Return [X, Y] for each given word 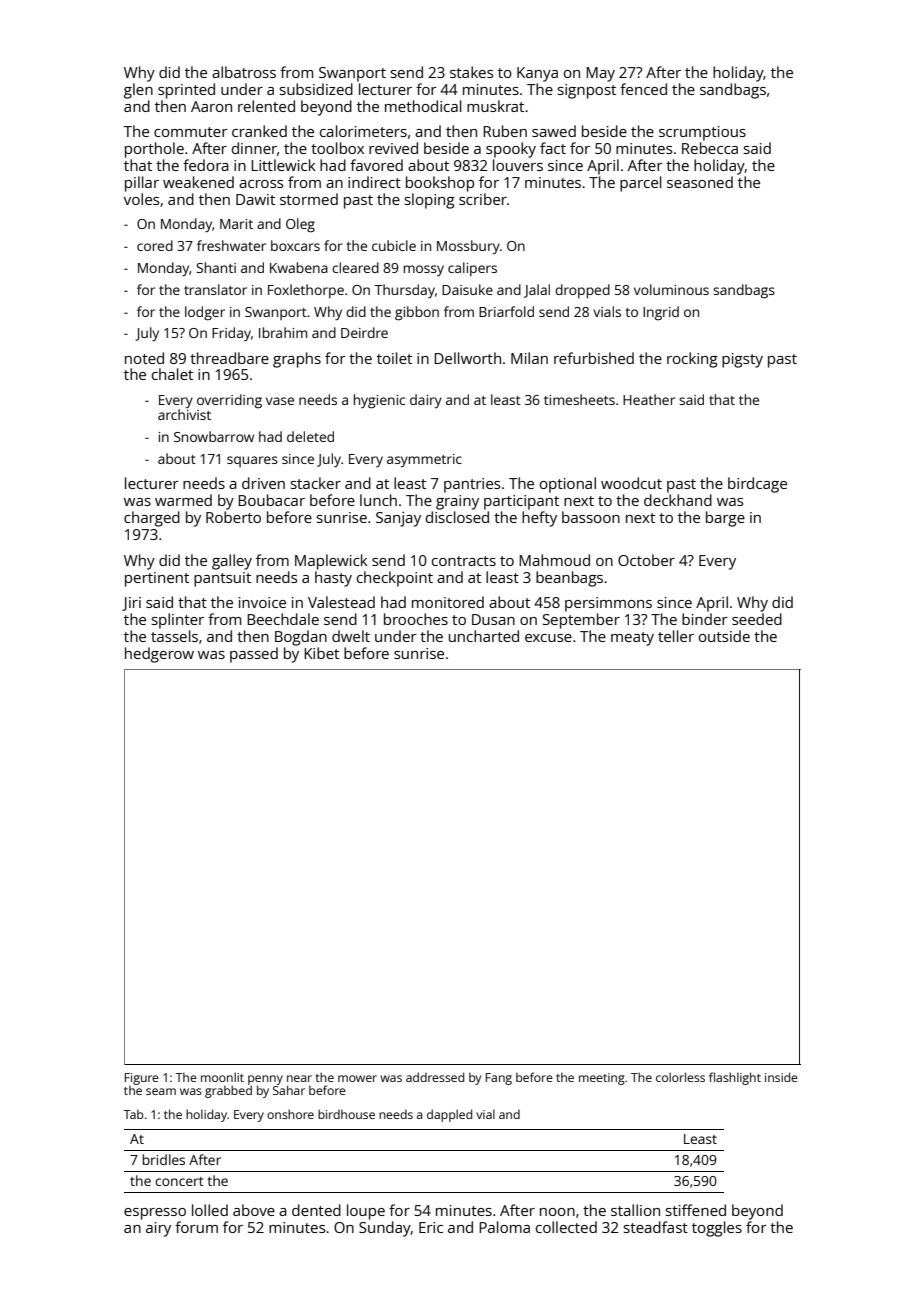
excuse [548, 638]
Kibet [321, 653]
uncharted [484, 636]
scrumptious [702, 133]
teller [676, 636]
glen [138, 91]
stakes [471, 72]
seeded [757, 619]
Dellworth [467, 358]
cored [155, 245]
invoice [262, 602]
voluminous [671, 289]
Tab [133, 1114]
